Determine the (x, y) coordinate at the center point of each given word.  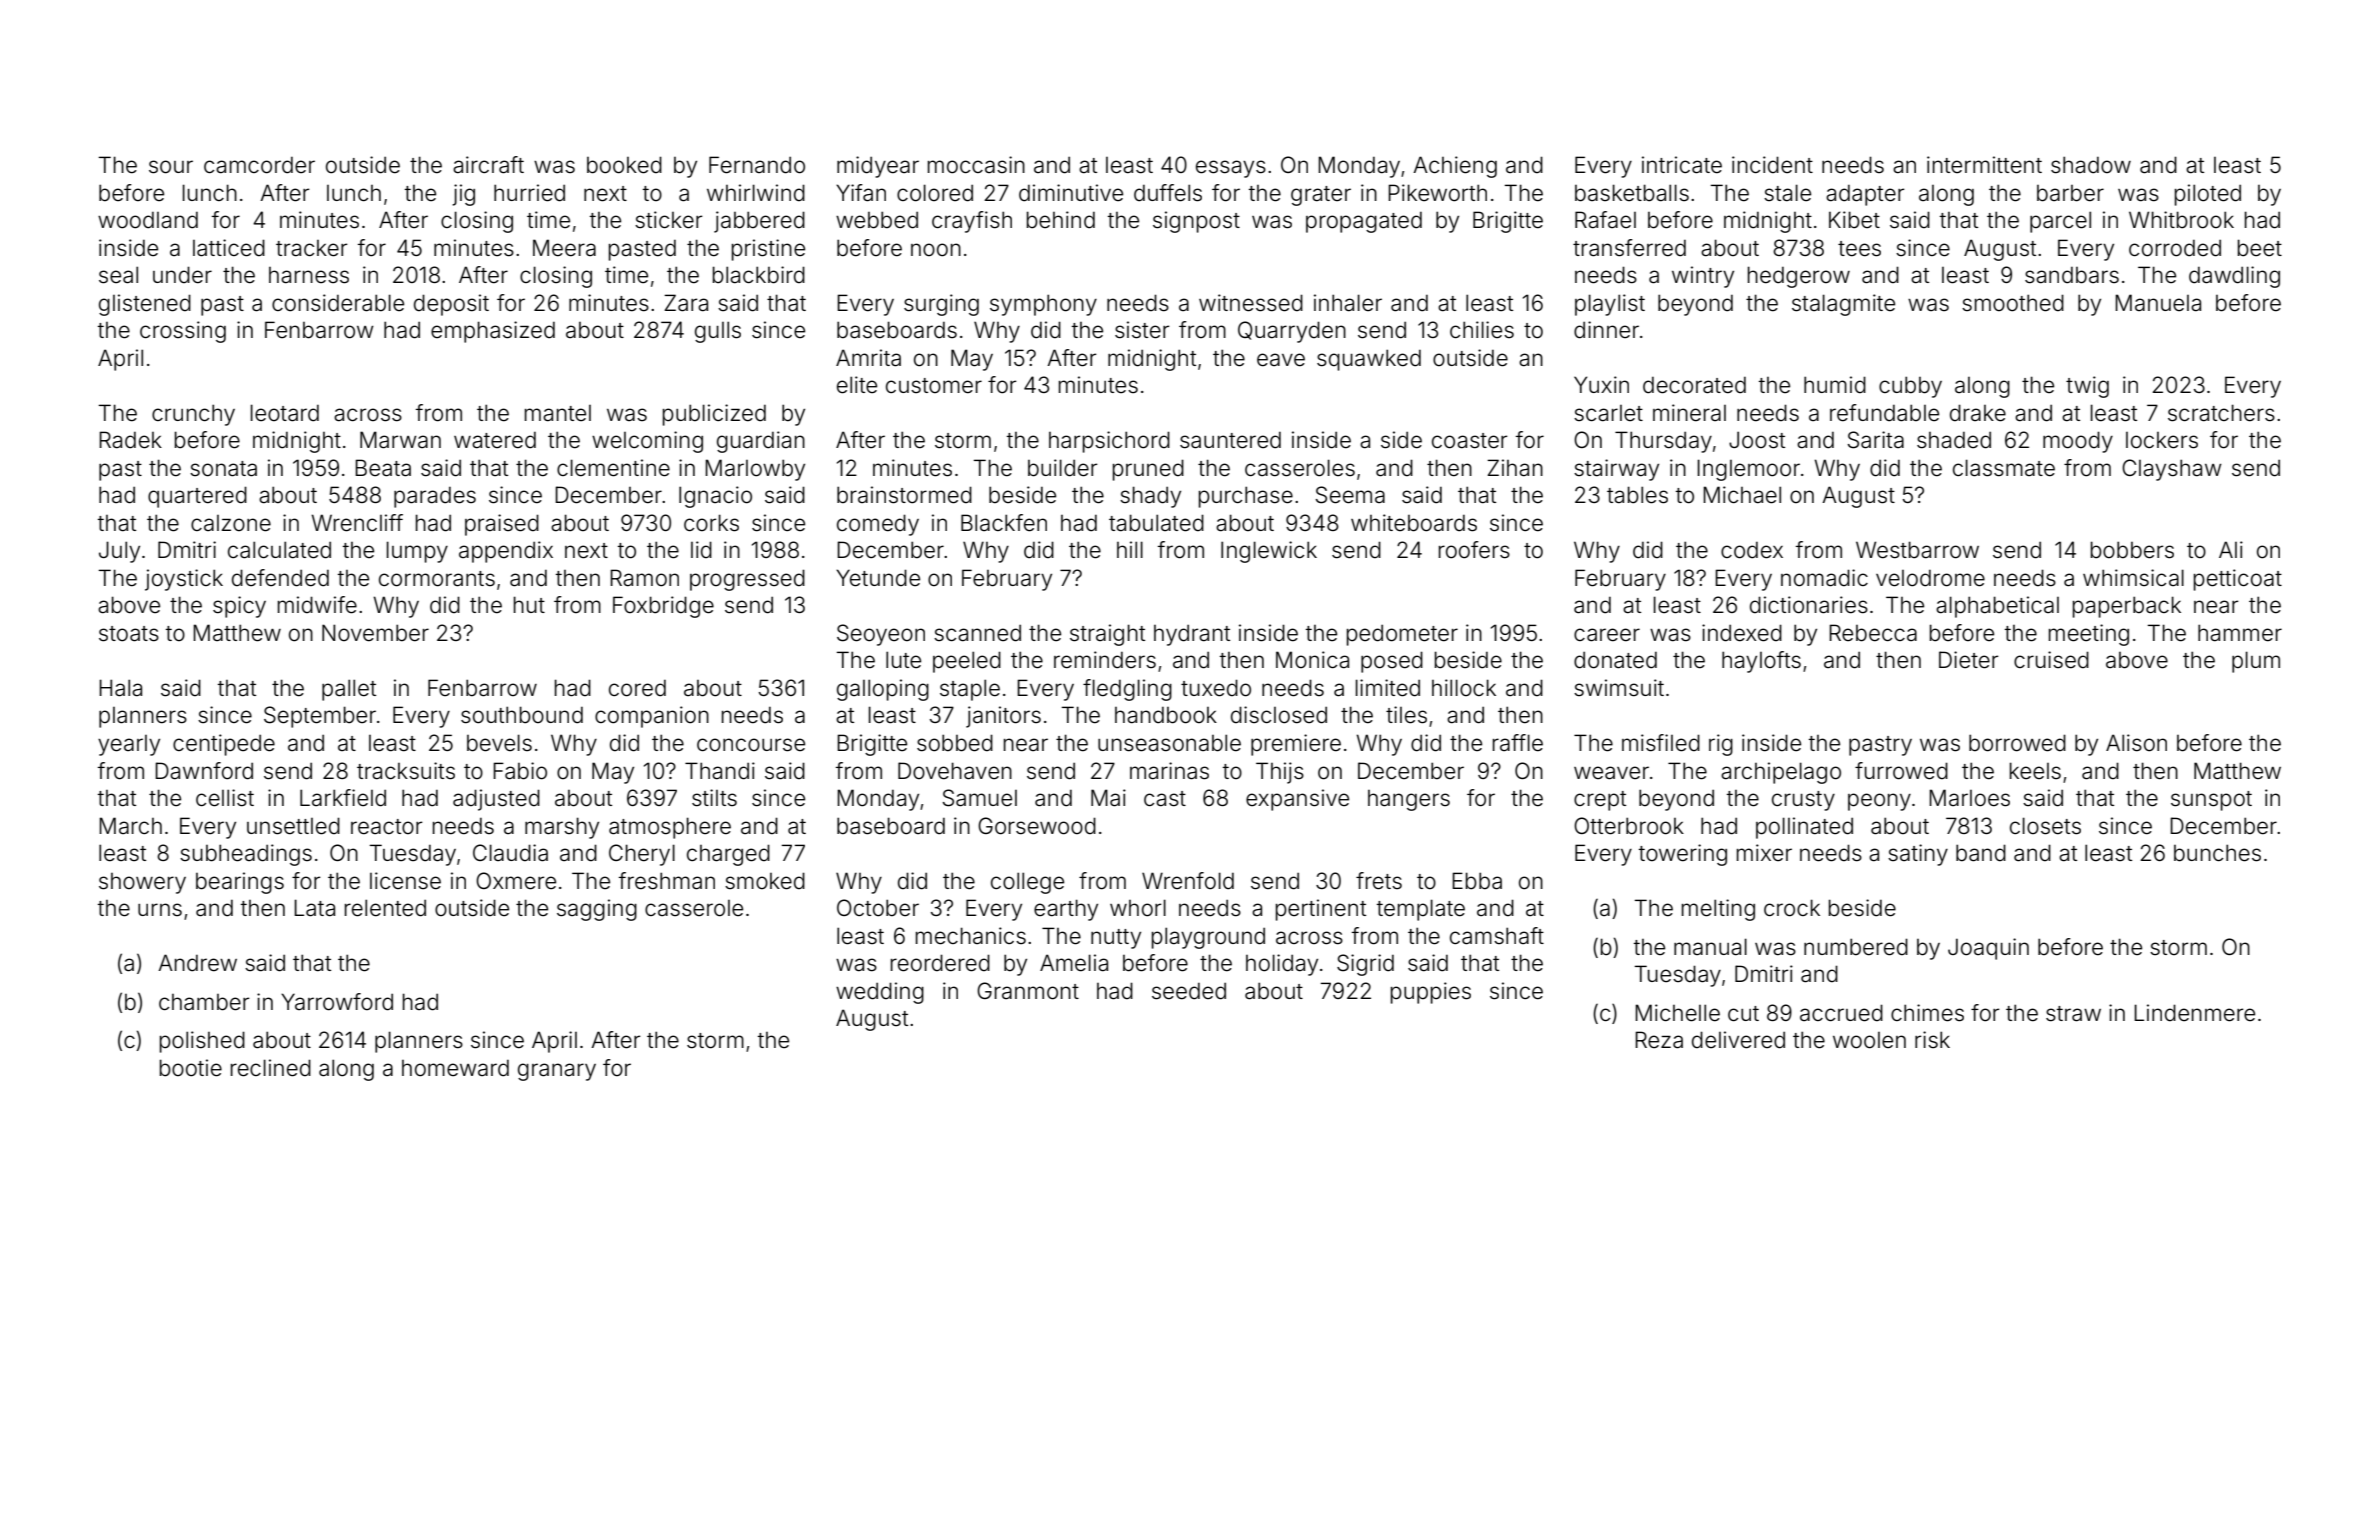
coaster (1470, 441)
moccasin (976, 165)
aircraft (488, 165)
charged (728, 855)
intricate (1682, 165)
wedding (880, 993)
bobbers (2132, 550)
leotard (285, 413)
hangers (1409, 800)
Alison (2136, 743)
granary (557, 1072)
